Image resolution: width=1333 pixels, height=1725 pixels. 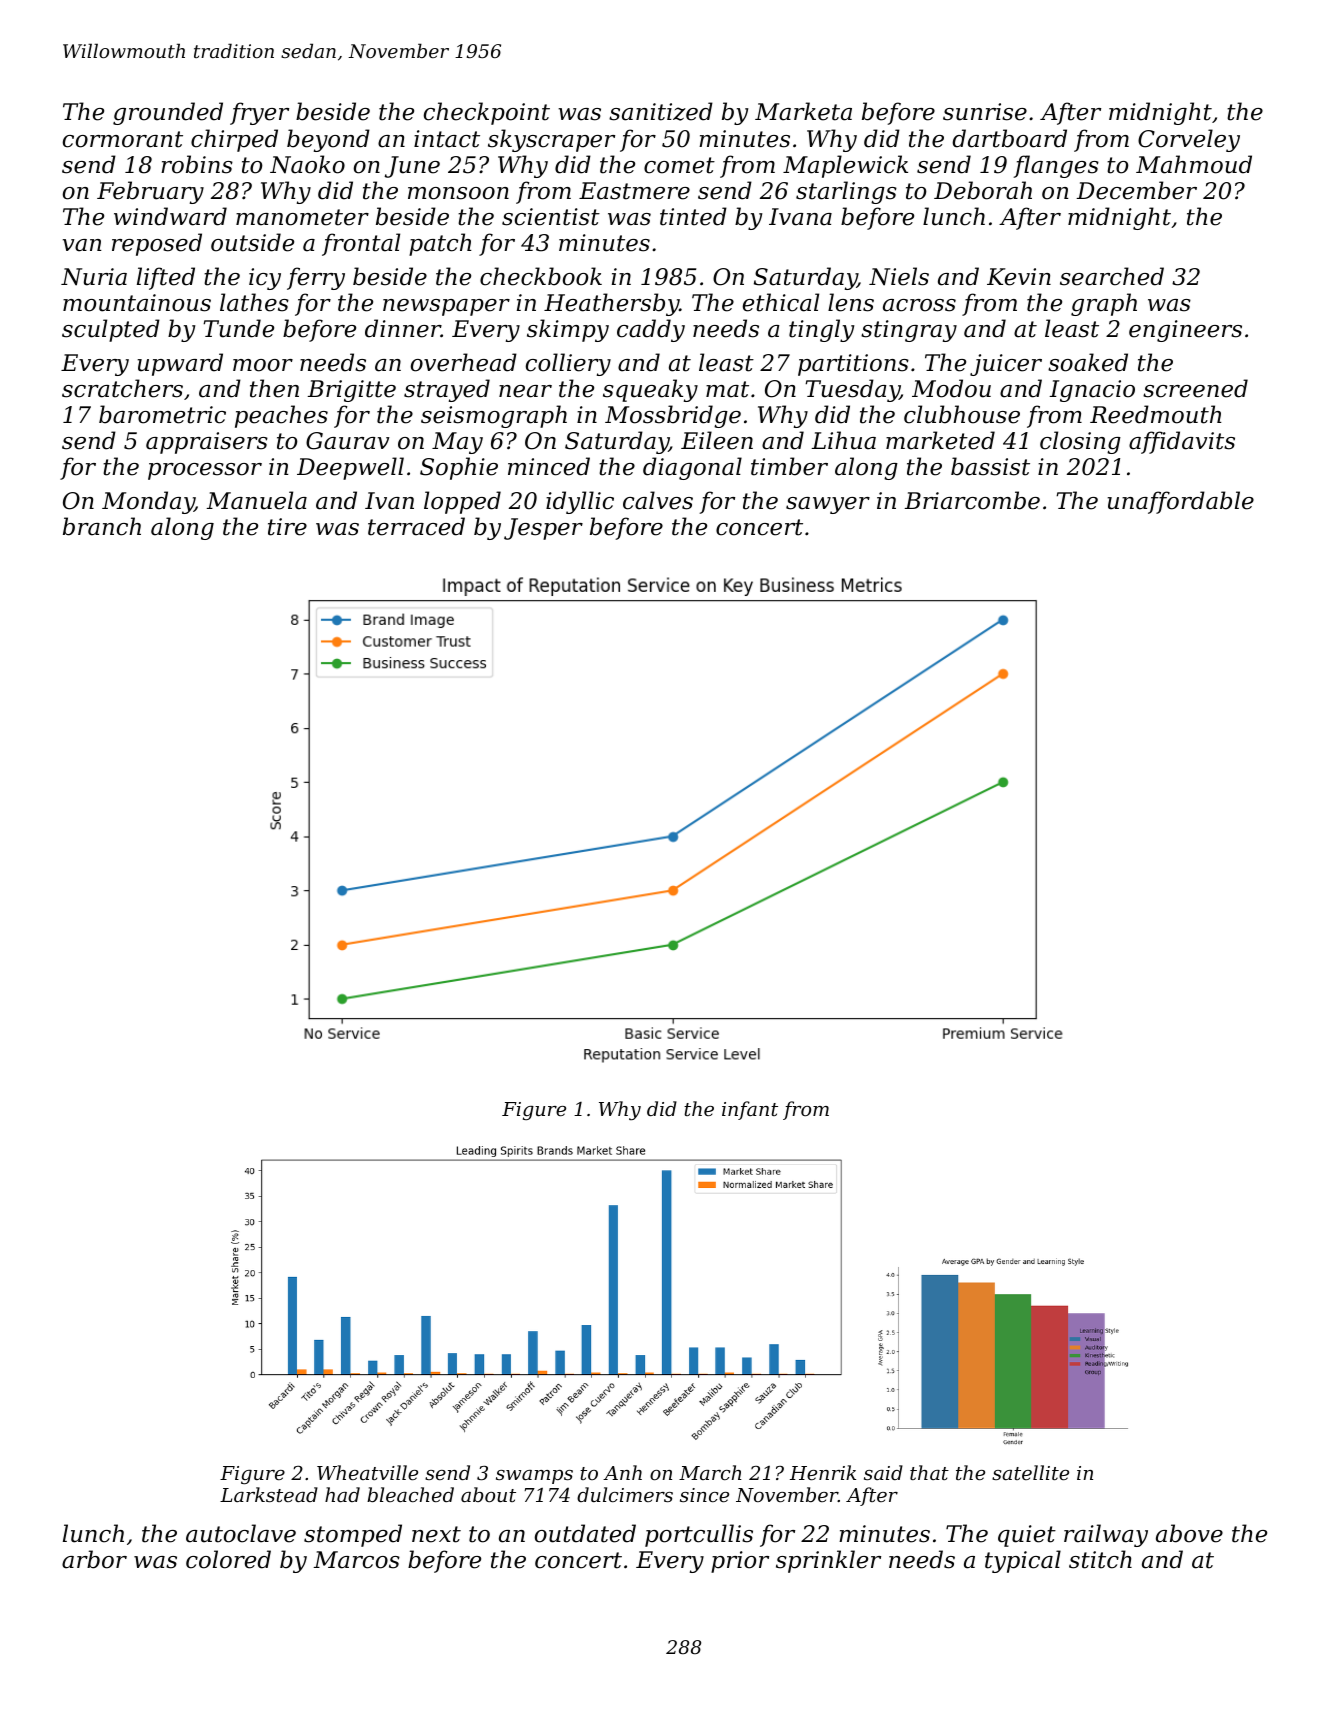 What do you see at coordinates (1030, 1472) in the screenshot?
I see `satellite` at bounding box center [1030, 1472].
